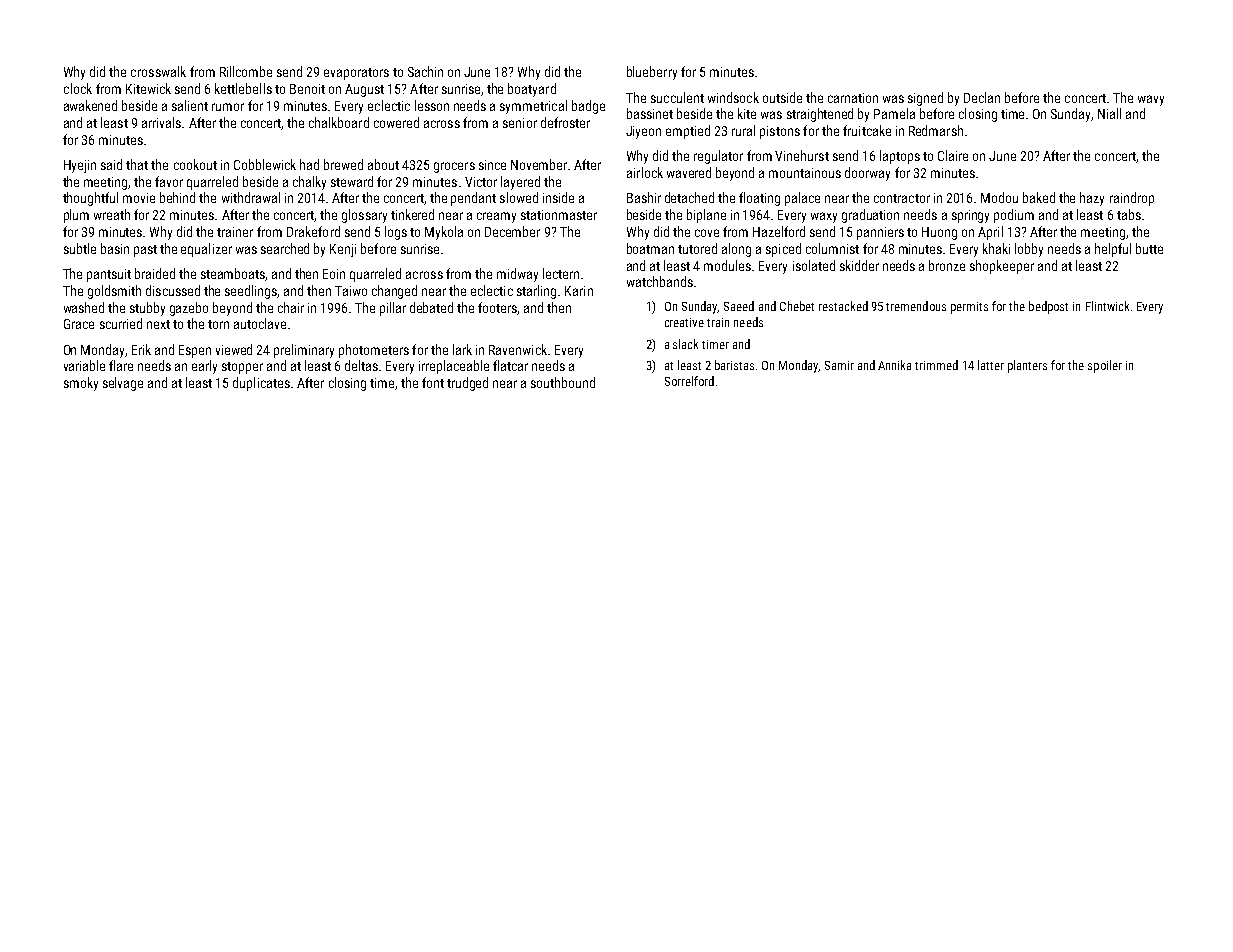 The height and width of the screenshot is (952, 1233). What do you see at coordinates (80, 248) in the screenshot?
I see `subtle` at bounding box center [80, 248].
